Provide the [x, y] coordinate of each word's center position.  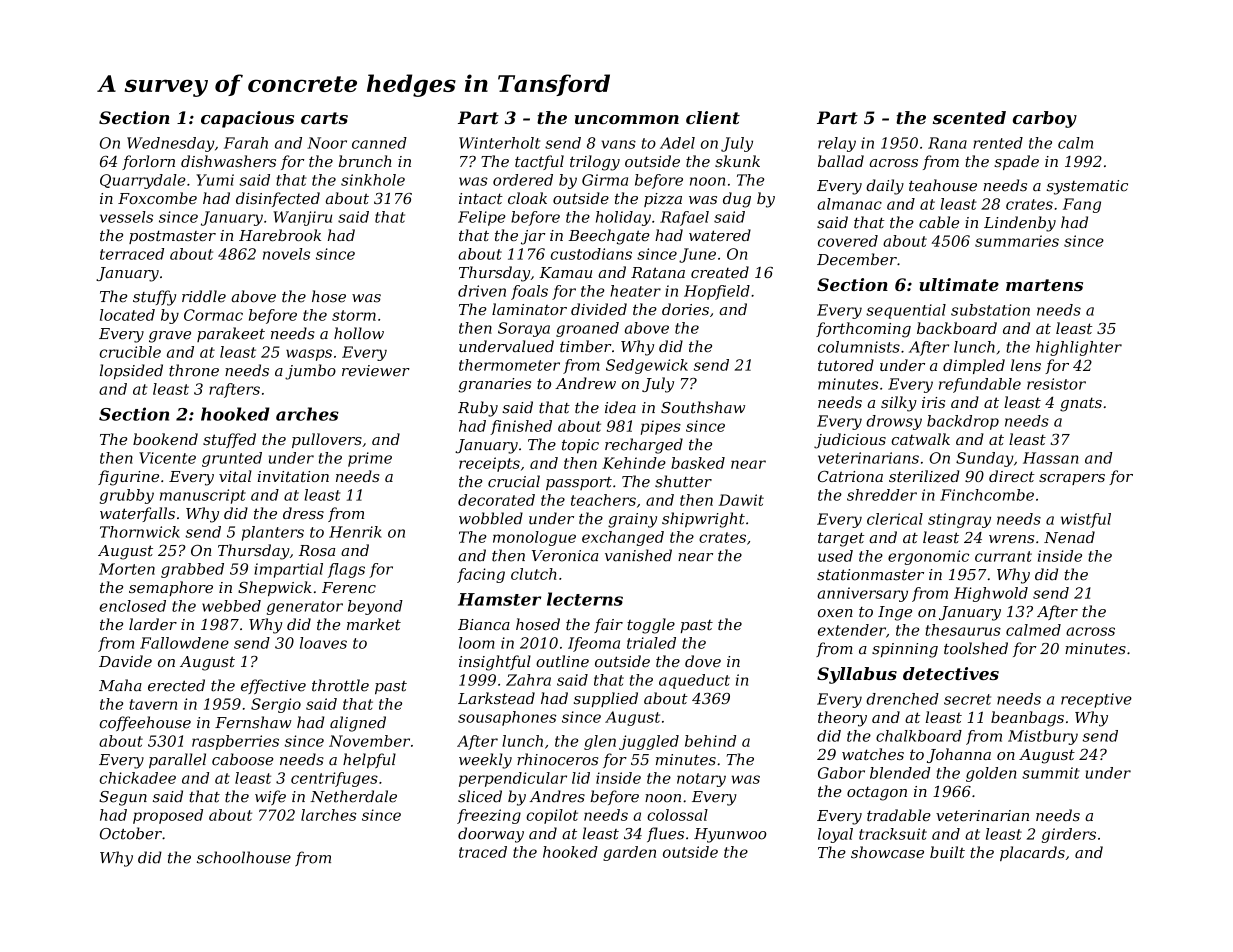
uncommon [627, 119]
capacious [247, 119]
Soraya [524, 329]
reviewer [376, 371]
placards [1032, 853]
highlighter [1079, 348]
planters [273, 533]
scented [969, 117]
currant [1003, 556]
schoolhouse [244, 857]
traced [483, 852]
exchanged [623, 538]
